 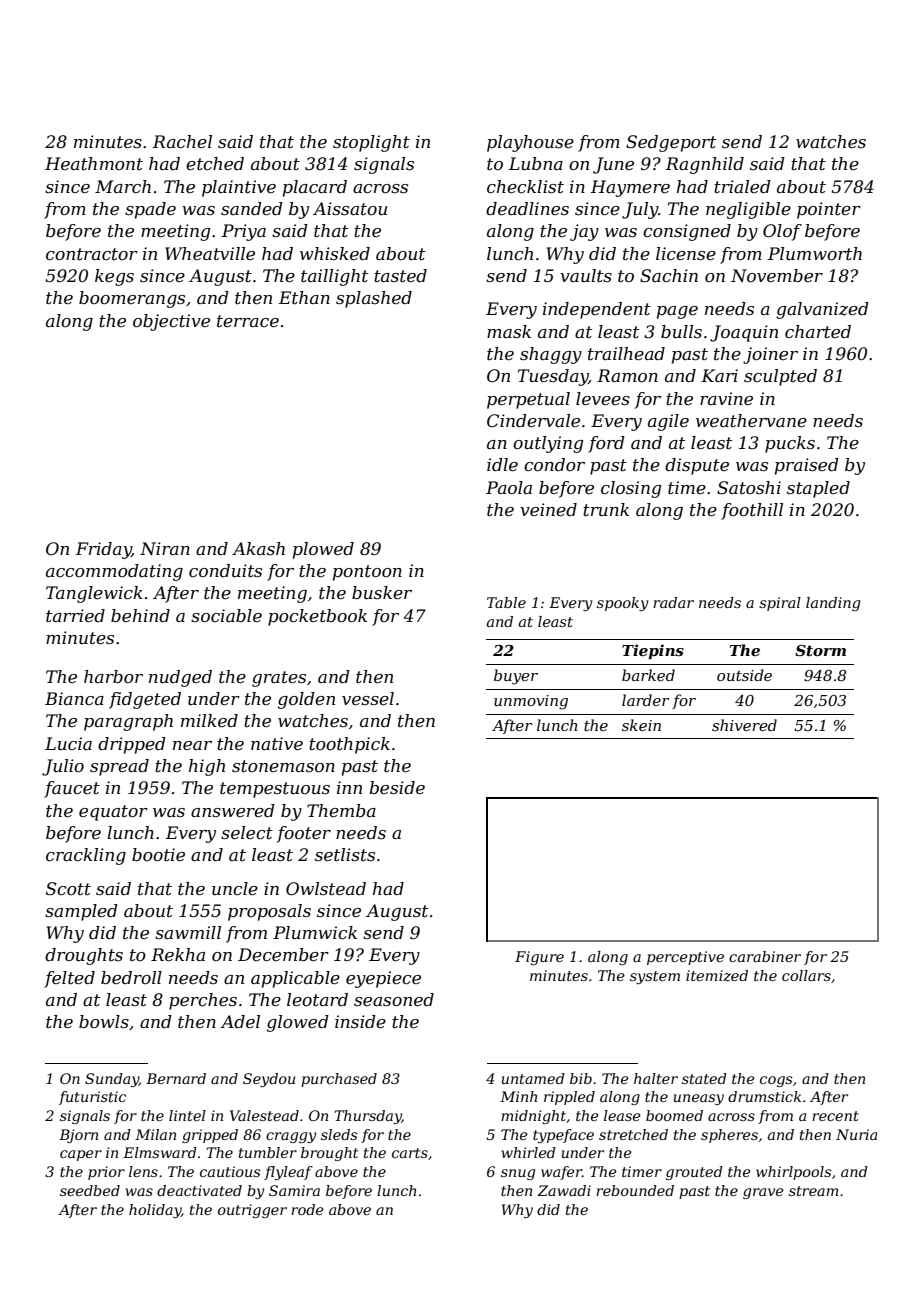 What do you see at coordinates (165, 548) in the screenshot?
I see `Niran` at bounding box center [165, 548].
